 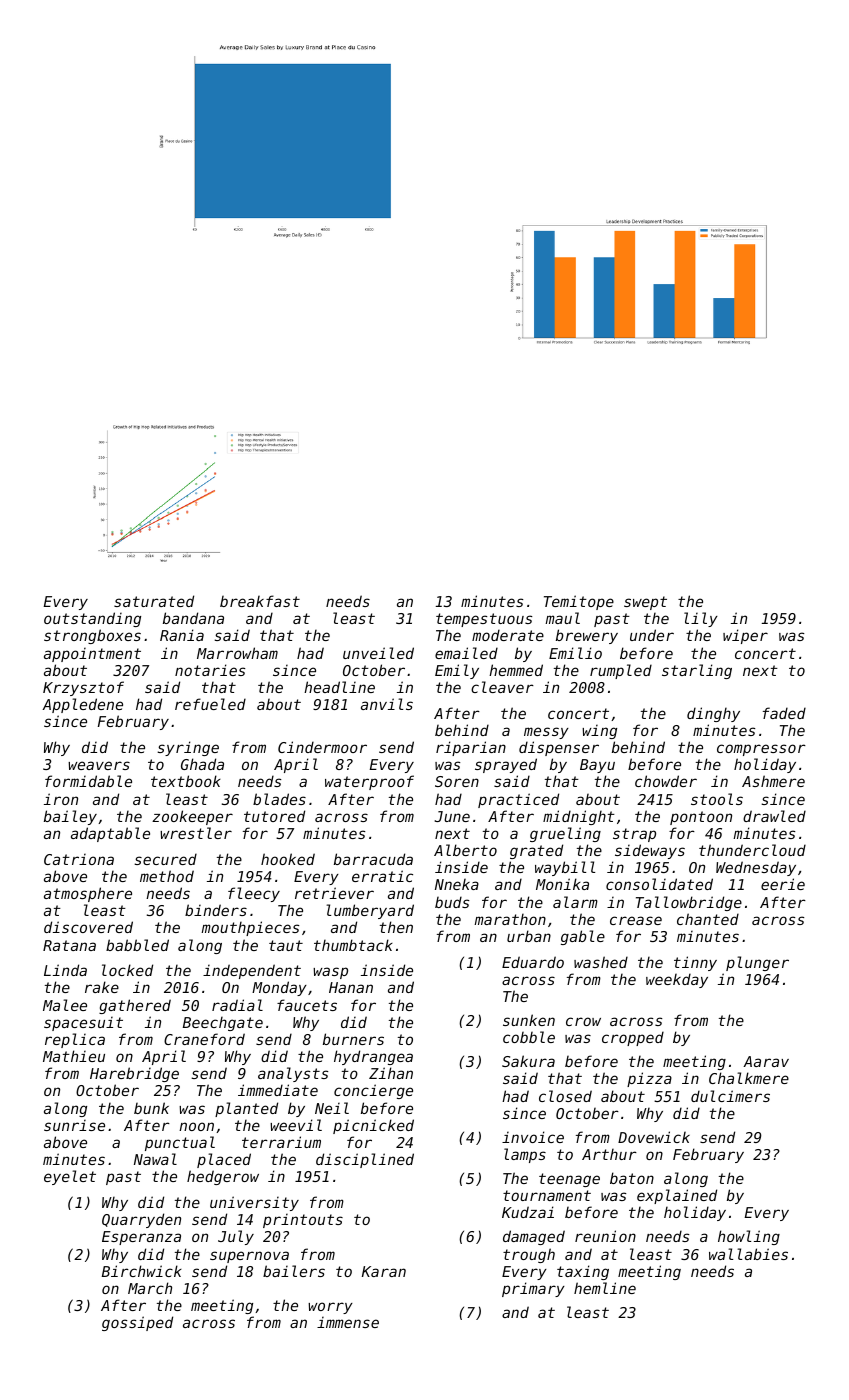 What do you see at coordinates (69, 945) in the screenshot?
I see `Ratana` at bounding box center [69, 945].
